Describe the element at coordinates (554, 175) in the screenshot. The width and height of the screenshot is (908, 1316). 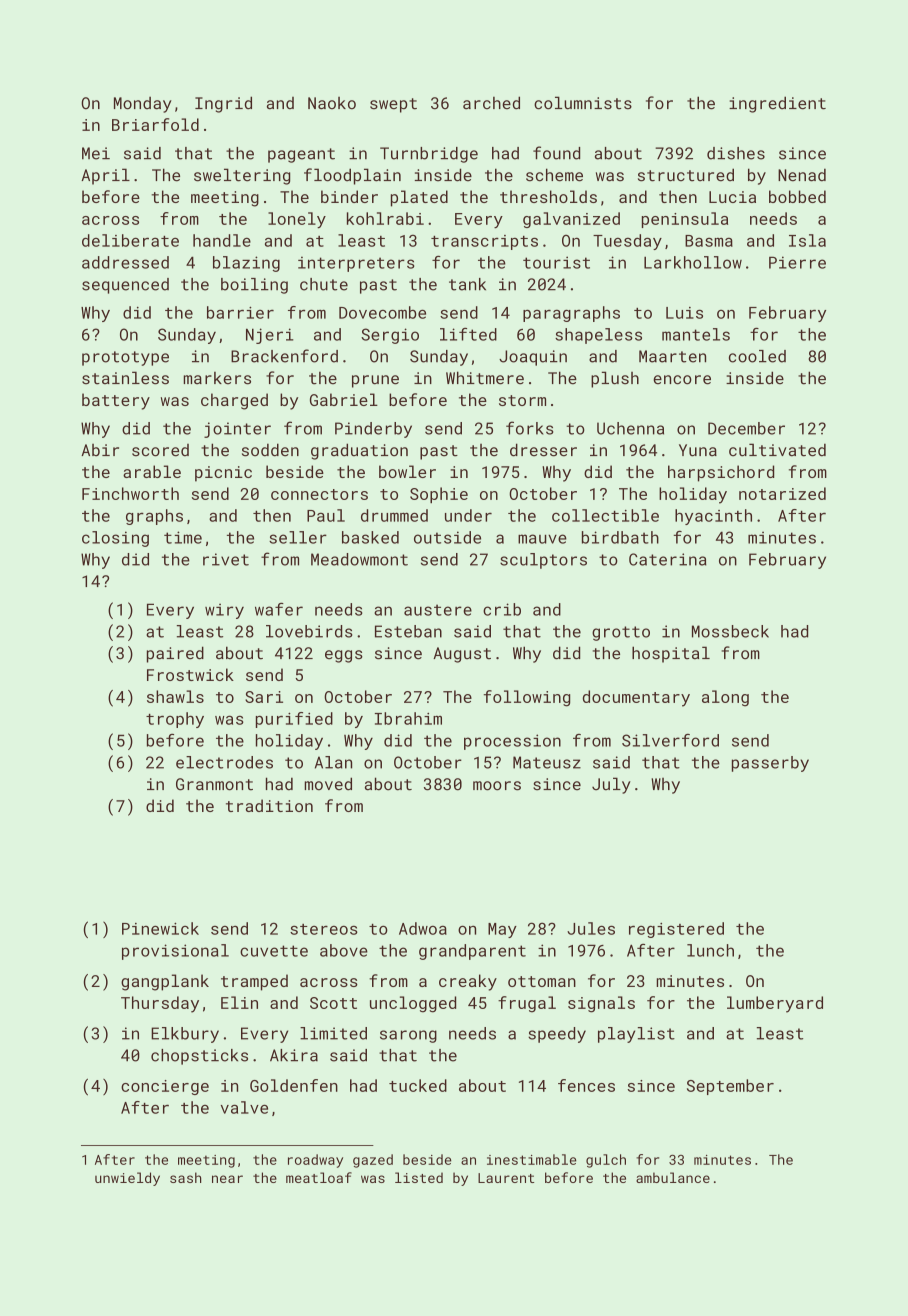
I see `scheme` at that location.
